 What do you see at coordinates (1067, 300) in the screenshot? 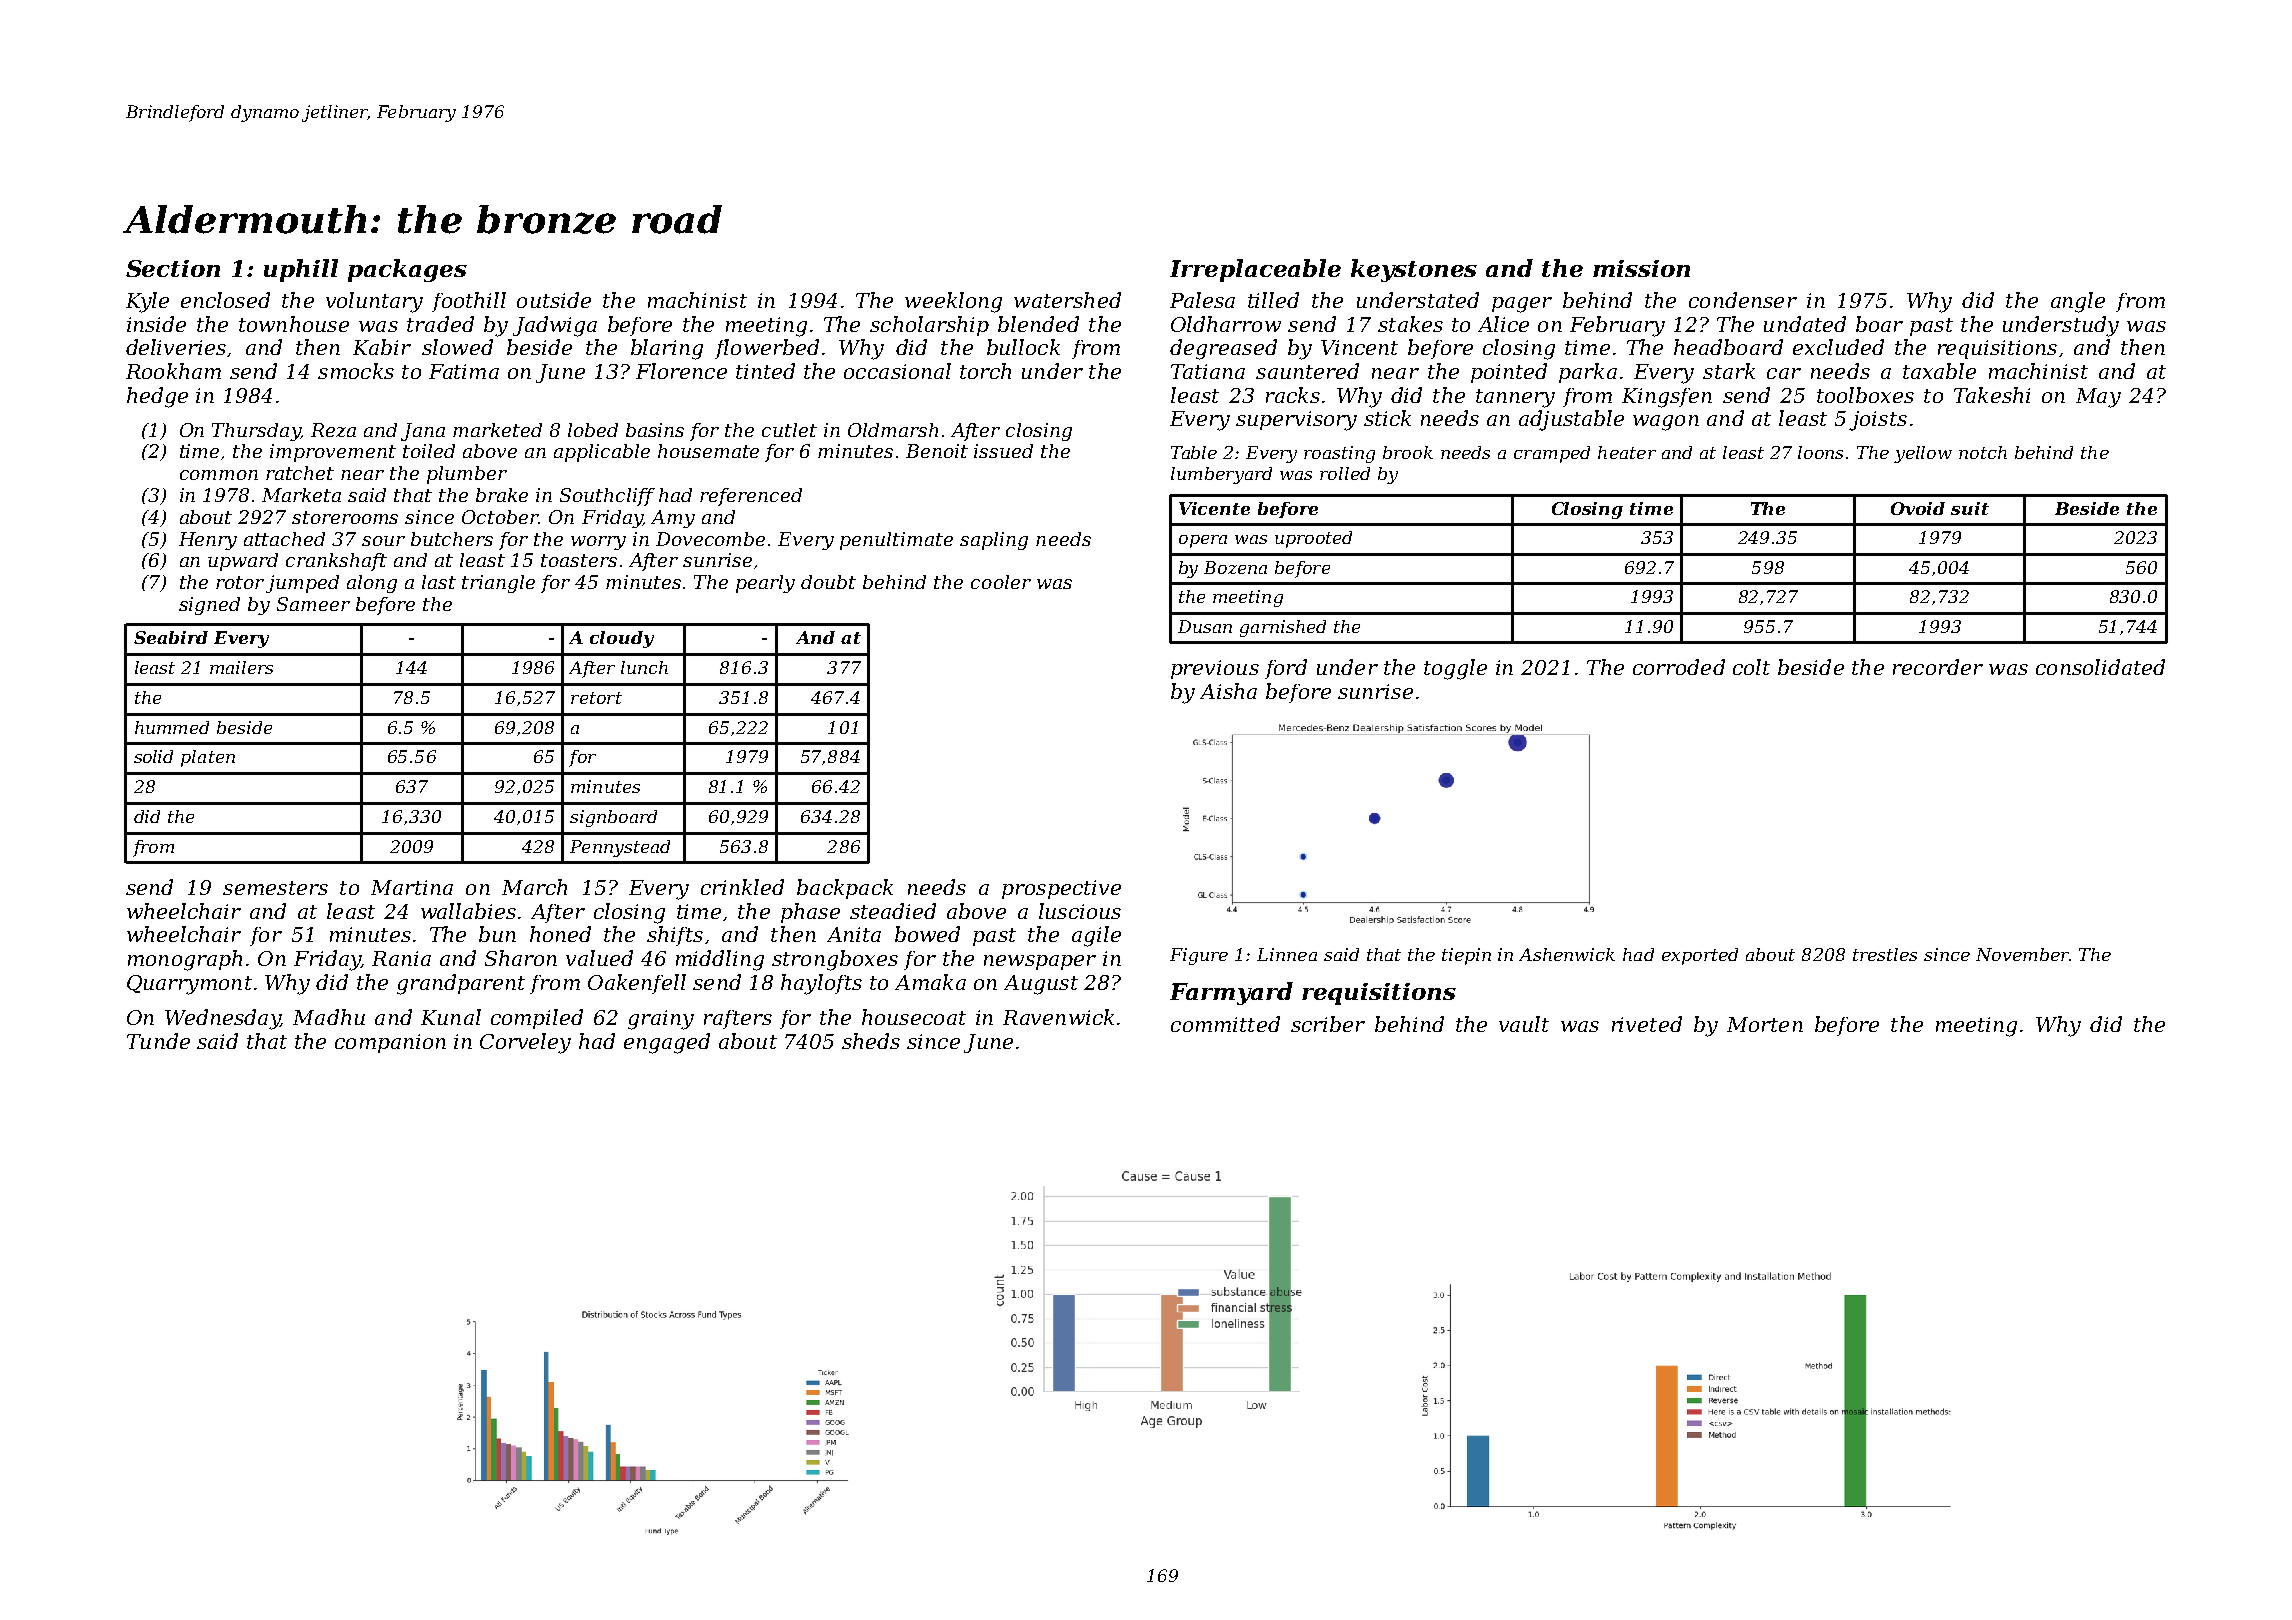
I see `watershed` at bounding box center [1067, 300].
